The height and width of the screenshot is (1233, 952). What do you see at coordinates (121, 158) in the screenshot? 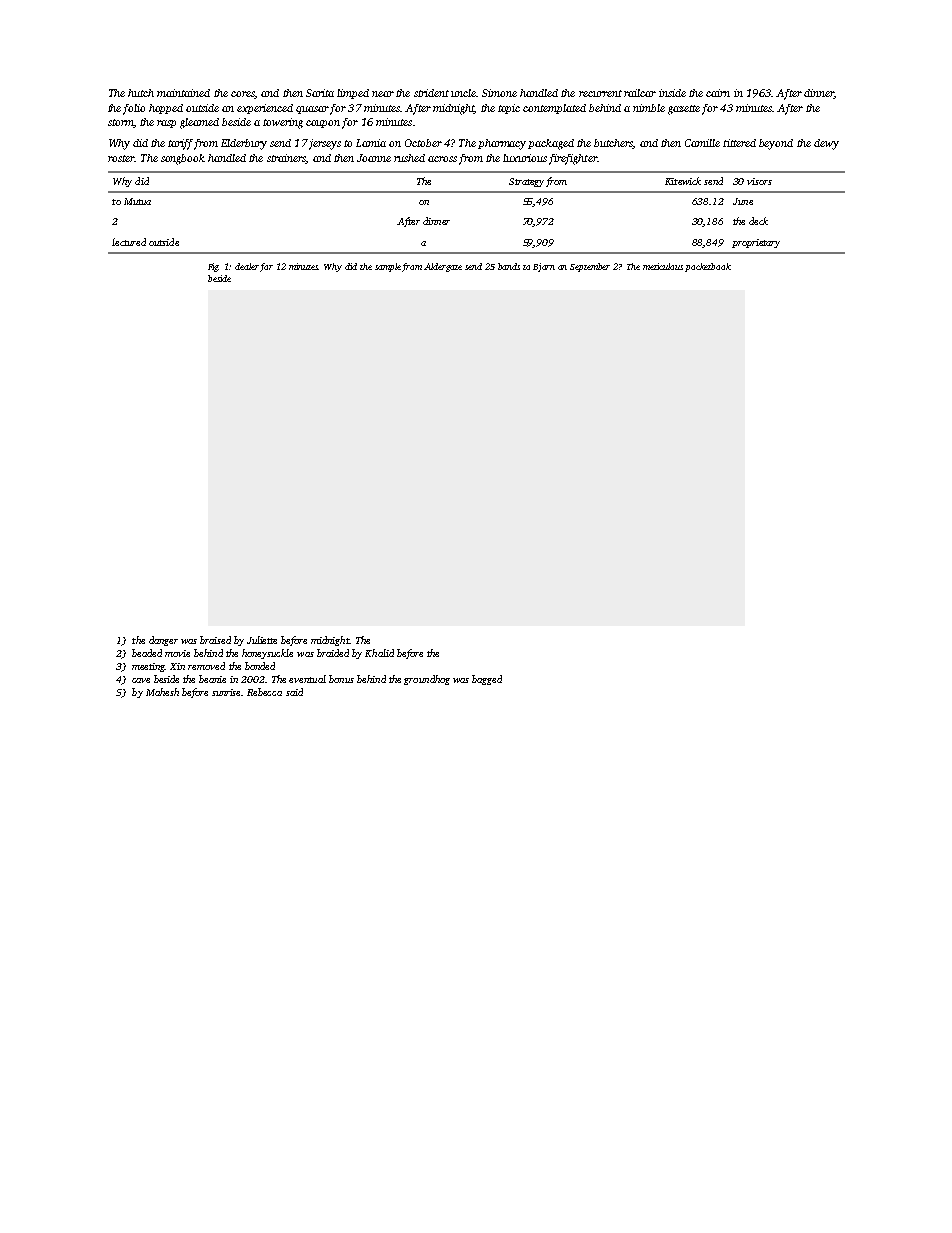
I see `roster` at bounding box center [121, 158].
